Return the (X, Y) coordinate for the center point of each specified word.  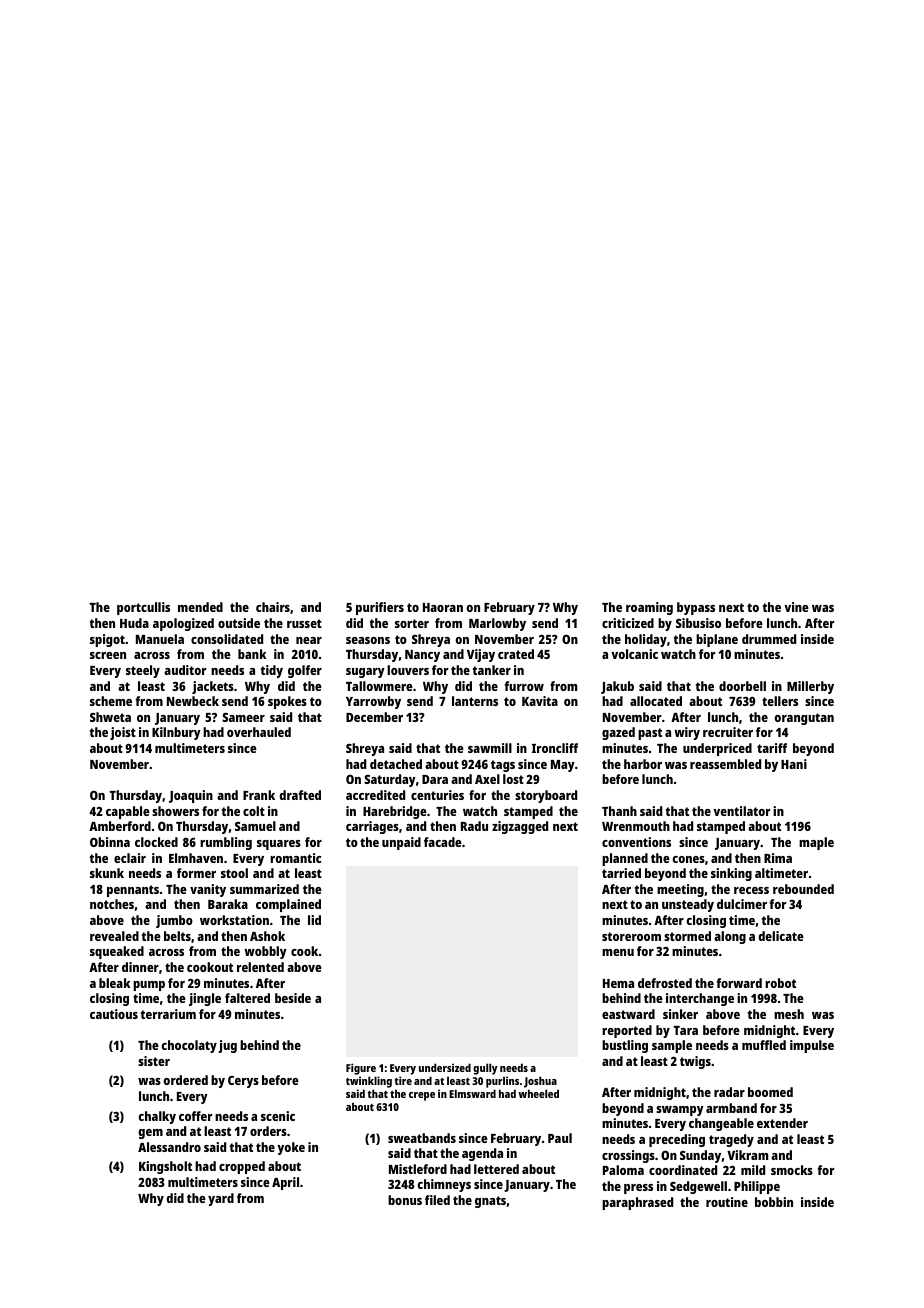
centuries (437, 795)
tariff (772, 748)
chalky (157, 1117)
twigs (695, 1062)
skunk (107, 873)
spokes (287, 702)
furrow (524, 686)
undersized (445, 1067)
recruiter (728, 732)
